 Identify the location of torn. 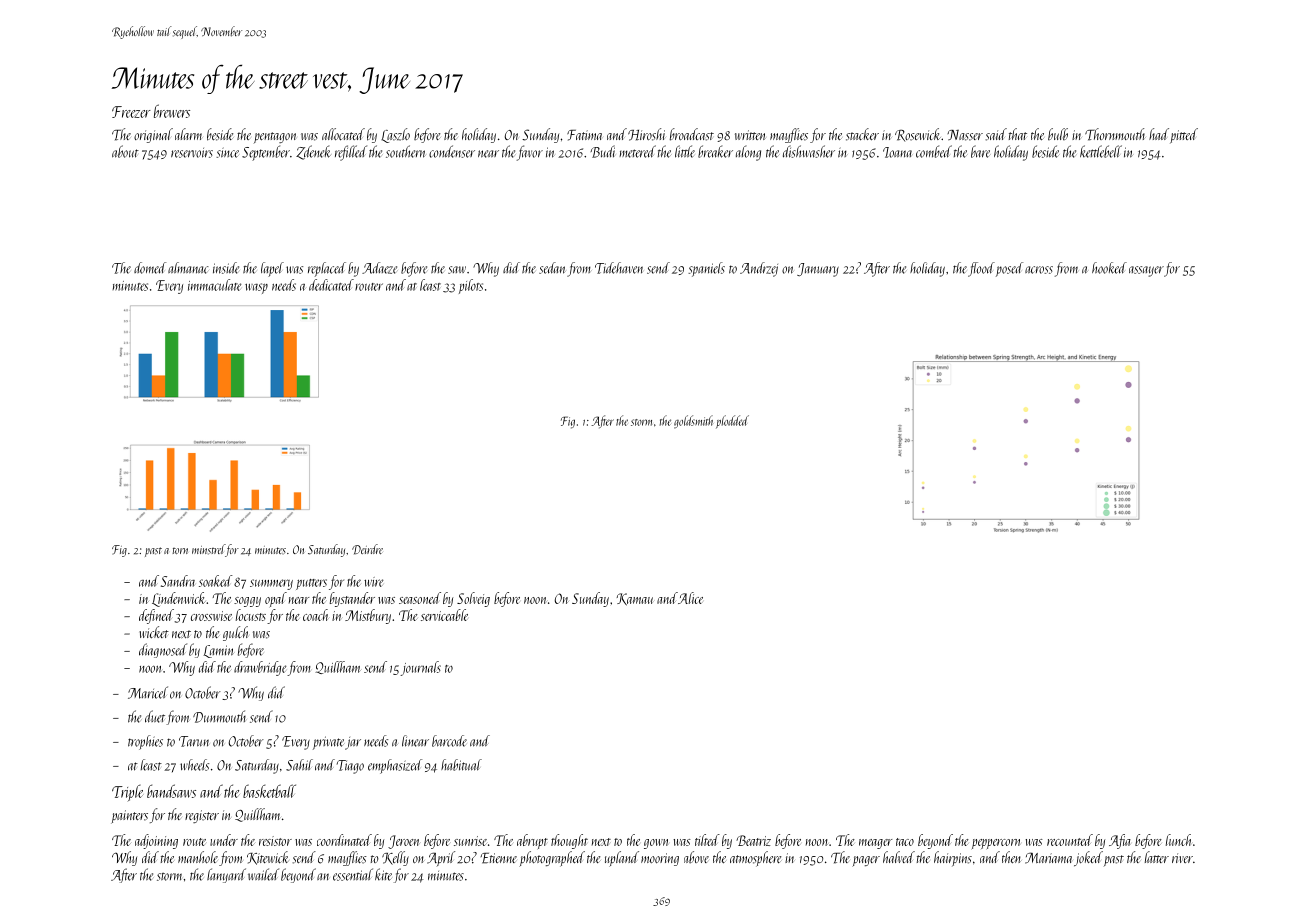
(180, 551).
